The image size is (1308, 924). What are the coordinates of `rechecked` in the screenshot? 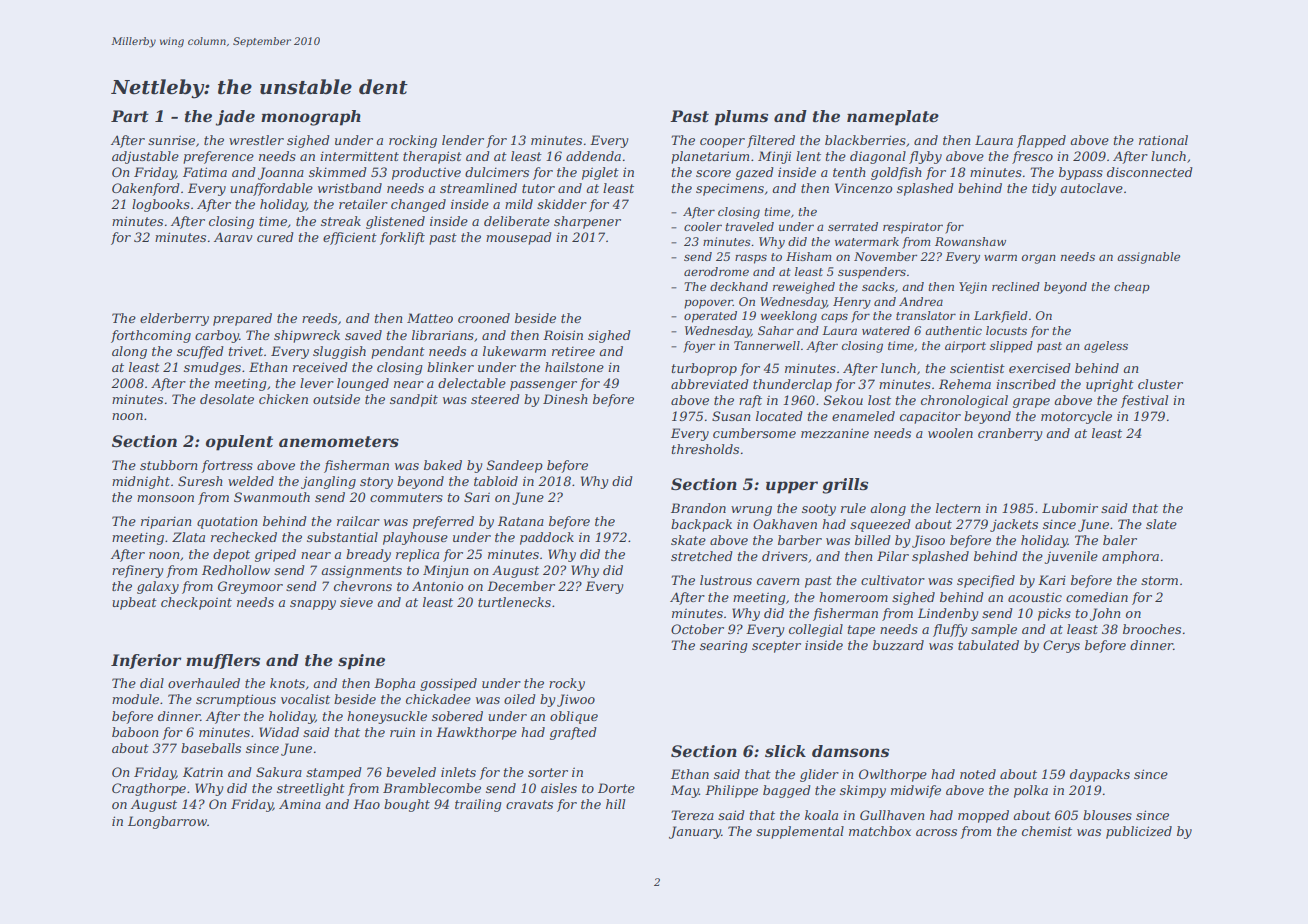 It's located at (244, 537).
